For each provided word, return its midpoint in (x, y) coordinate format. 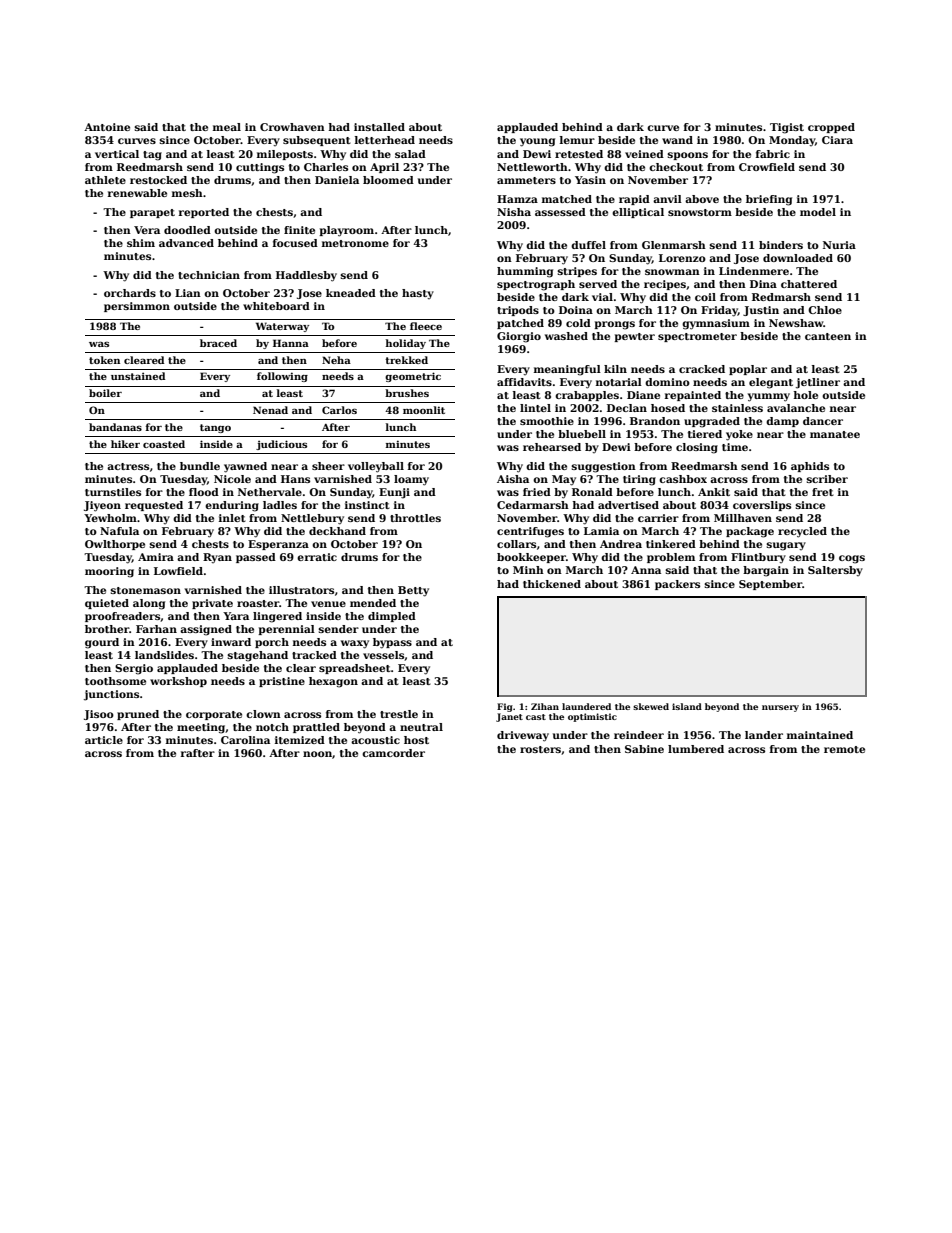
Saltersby (835, 571)
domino (667, 382)
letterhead (385, 140)
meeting (201, 728)
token (104, 360)
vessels (383, 655)
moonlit (424, 410)
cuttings (260, 168)
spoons (688, 156)
